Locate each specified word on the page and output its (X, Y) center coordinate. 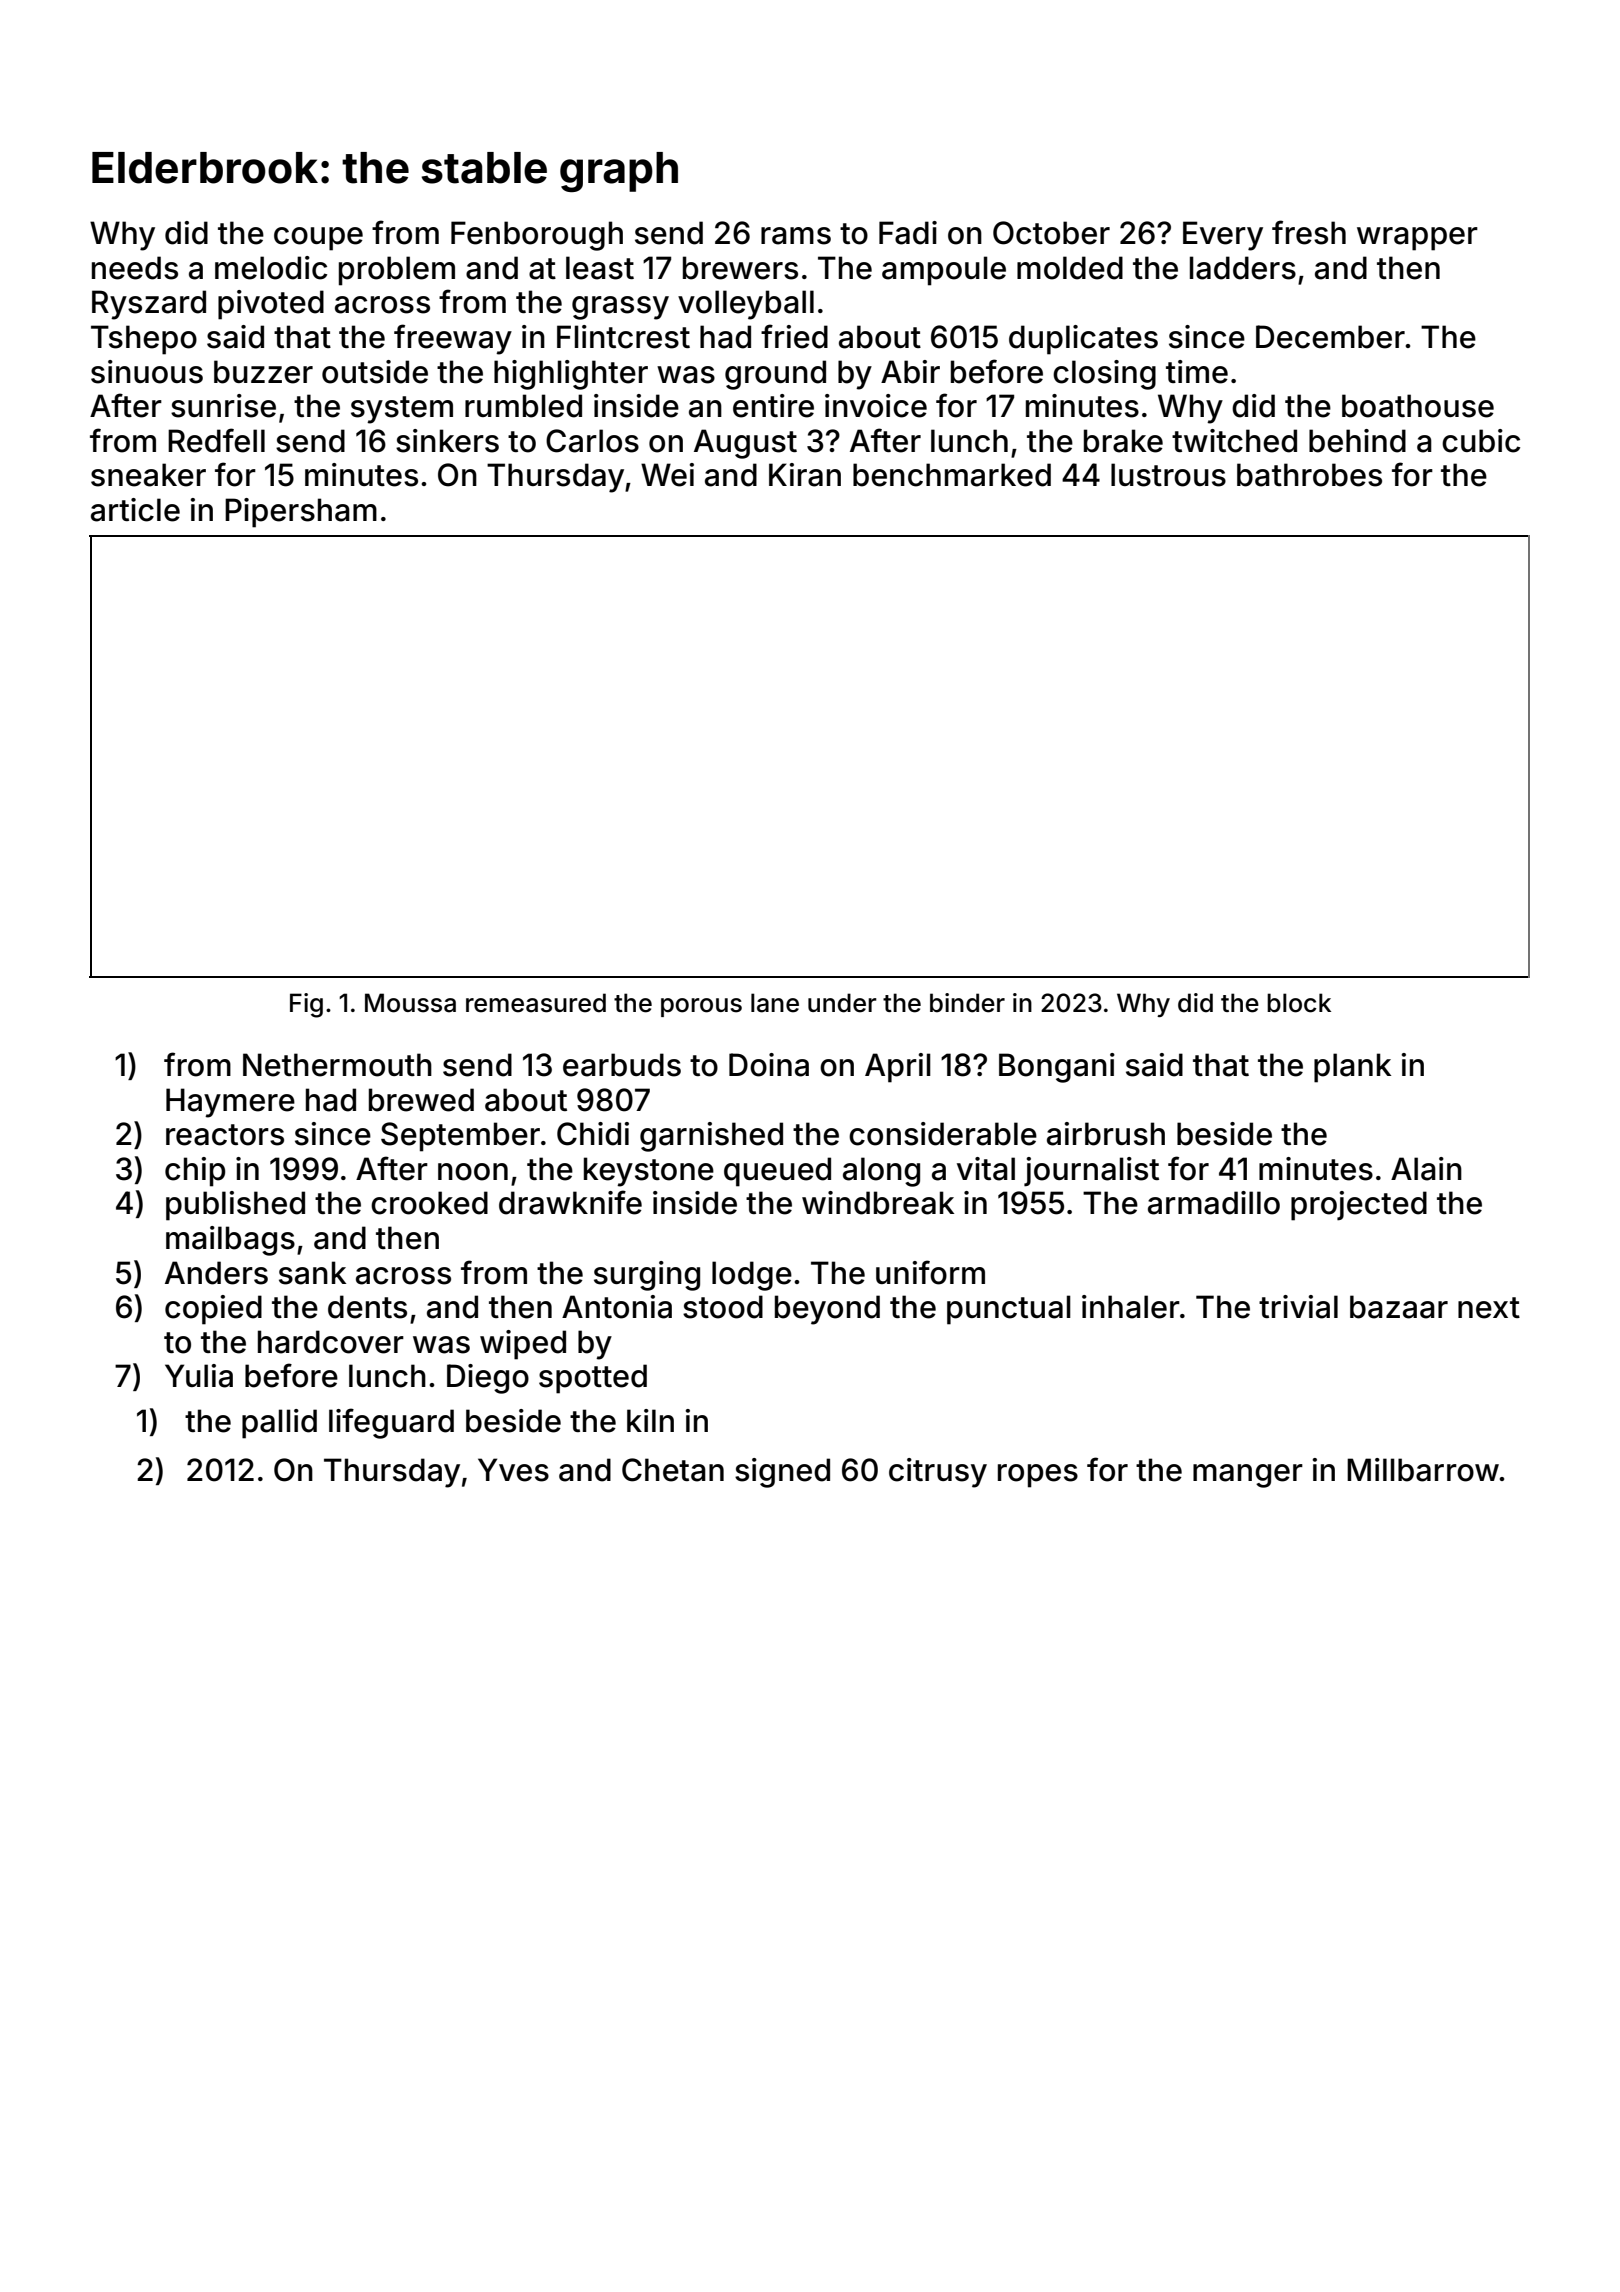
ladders (1243, 268)
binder (967, 1003)
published (235, 1206)
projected (1359, 1206)
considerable (943, 1134)
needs (135, 268)
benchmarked (952, 475)
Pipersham (301, 513)
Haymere (230, 1103)
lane (775, 1003)
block (1299, 1003)
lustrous (1168, 475)
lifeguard (391, 1423)
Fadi (908, 233)
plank (1352, 1068)
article (135, 510)
